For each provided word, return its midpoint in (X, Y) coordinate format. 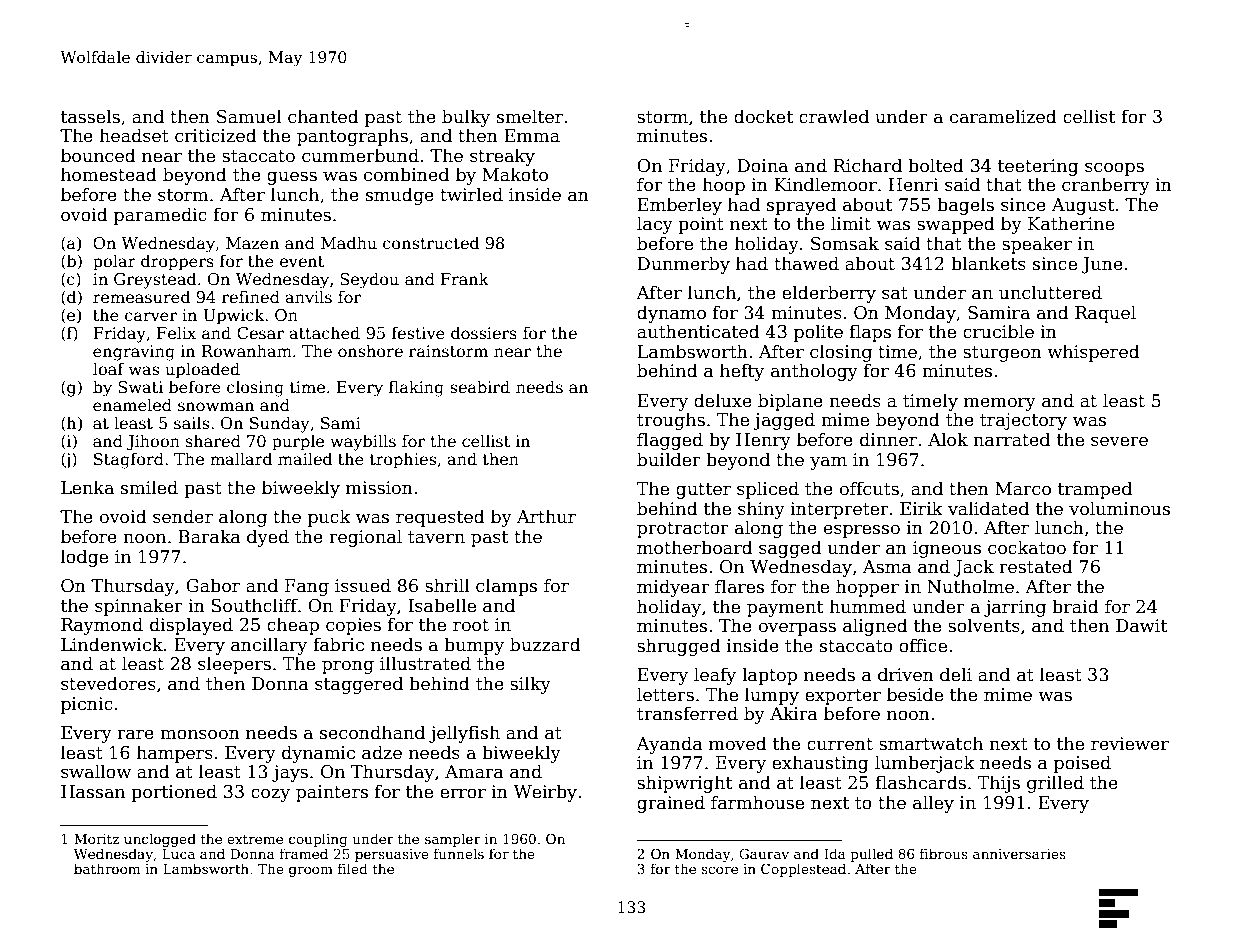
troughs (671, 421)
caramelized (1003, 116)
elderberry (829, 294)
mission (379, 488)
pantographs (352, 137)
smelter (530, 116)
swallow (96, 771)
